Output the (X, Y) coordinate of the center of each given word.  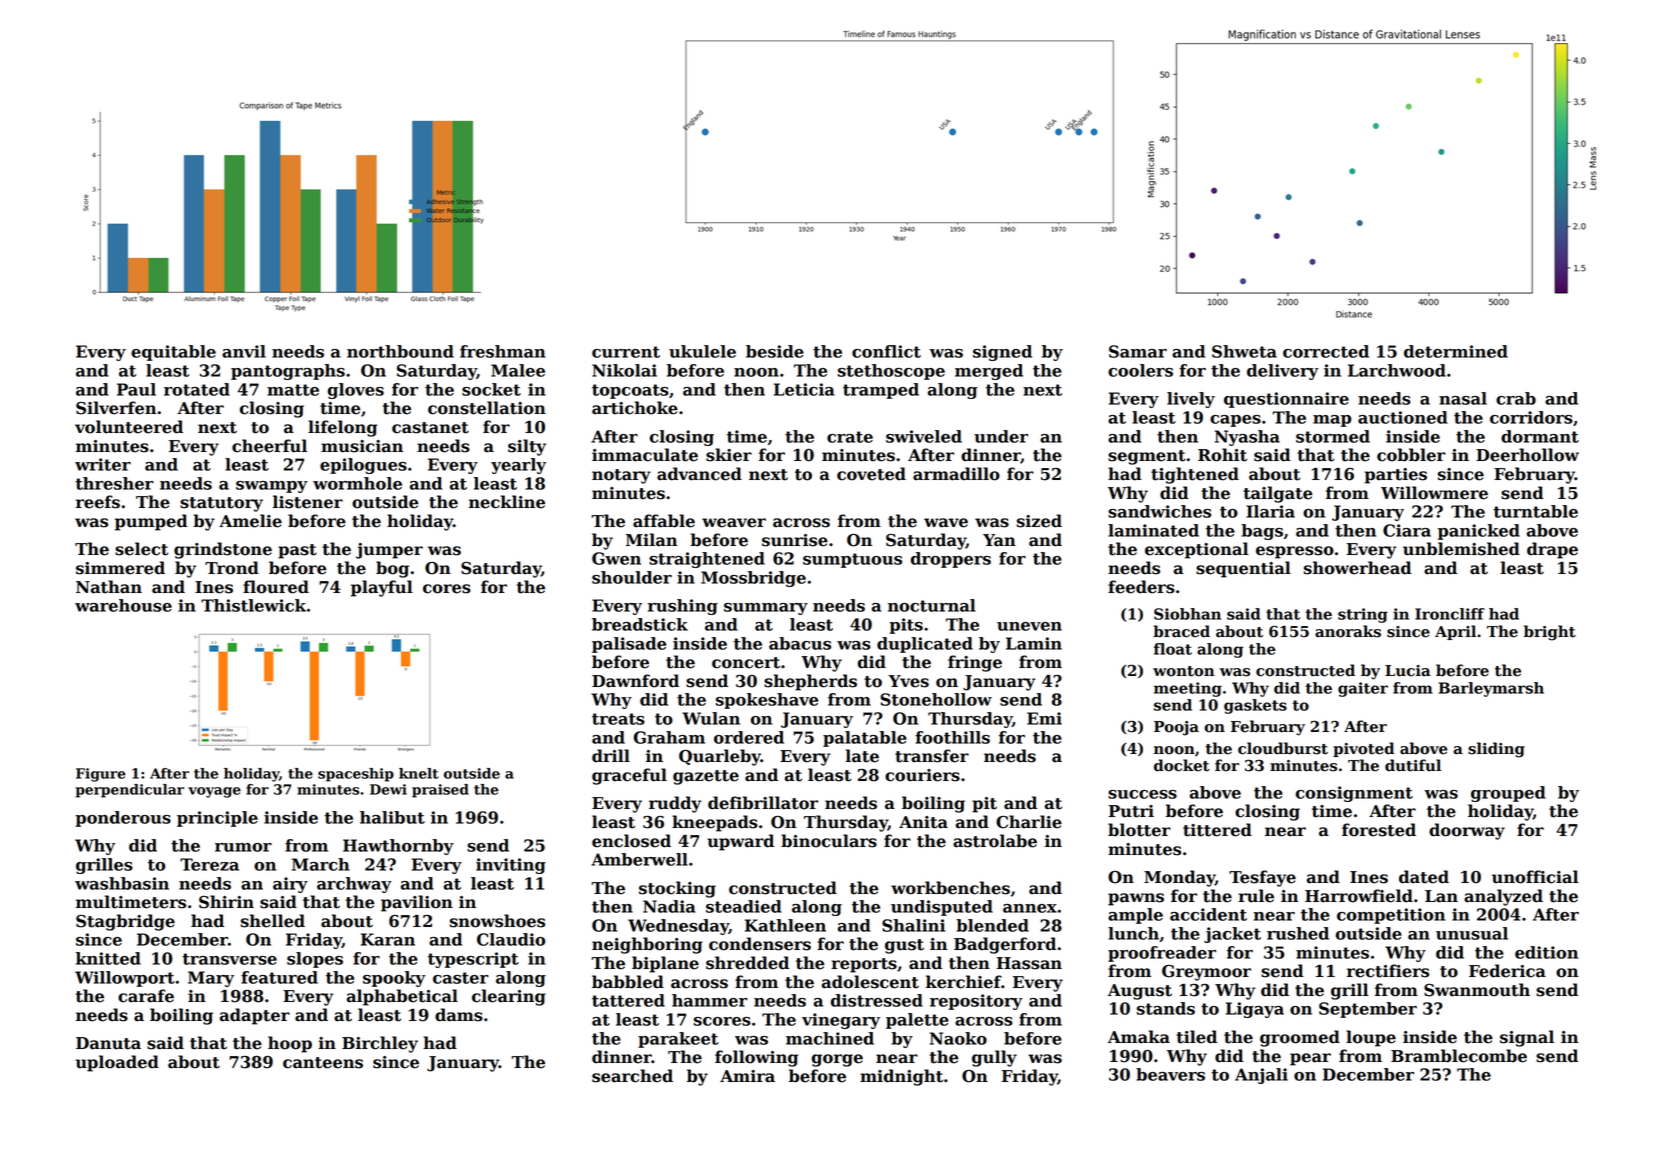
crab (1516, 398)
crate (850, 437)
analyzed (1503, 897)
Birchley (380, 1044)
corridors (1531, 417)
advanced (699, 474)
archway (354, 885)
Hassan (1029, 963)
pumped (151, 522)
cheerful (269, 446)
